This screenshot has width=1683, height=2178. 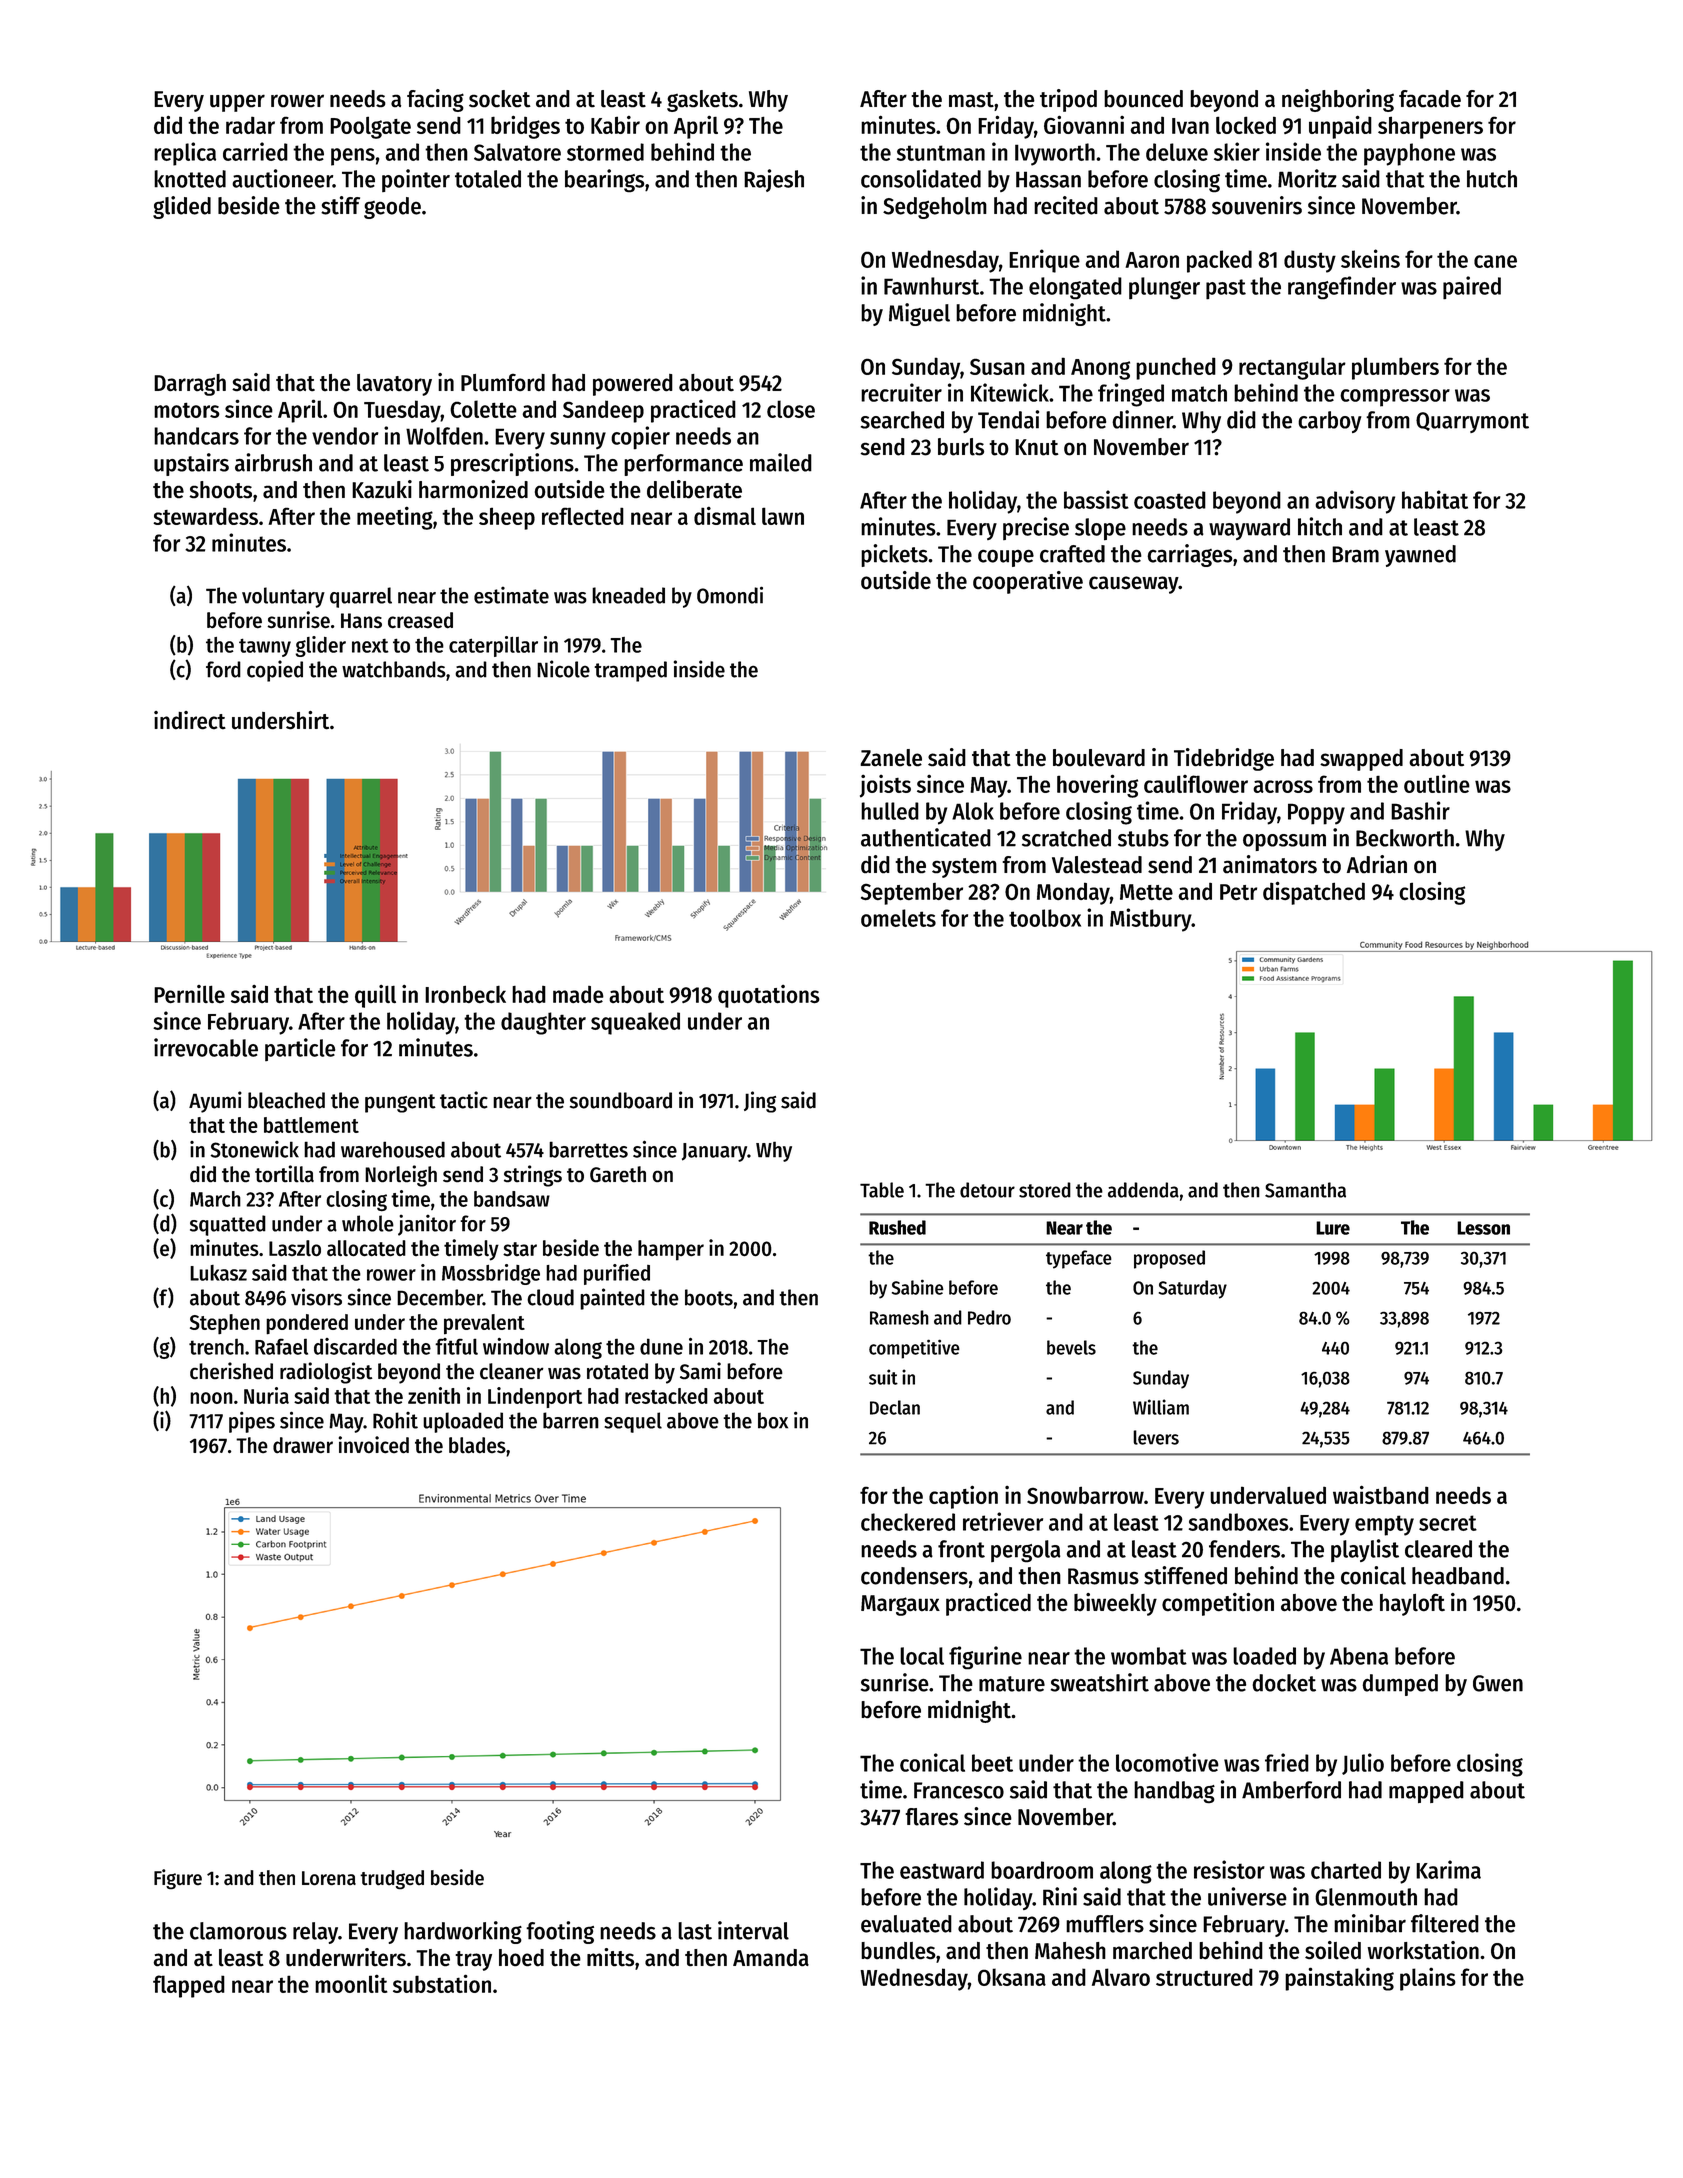 I want to click on unpaid, so click(x=1340, y=127).
